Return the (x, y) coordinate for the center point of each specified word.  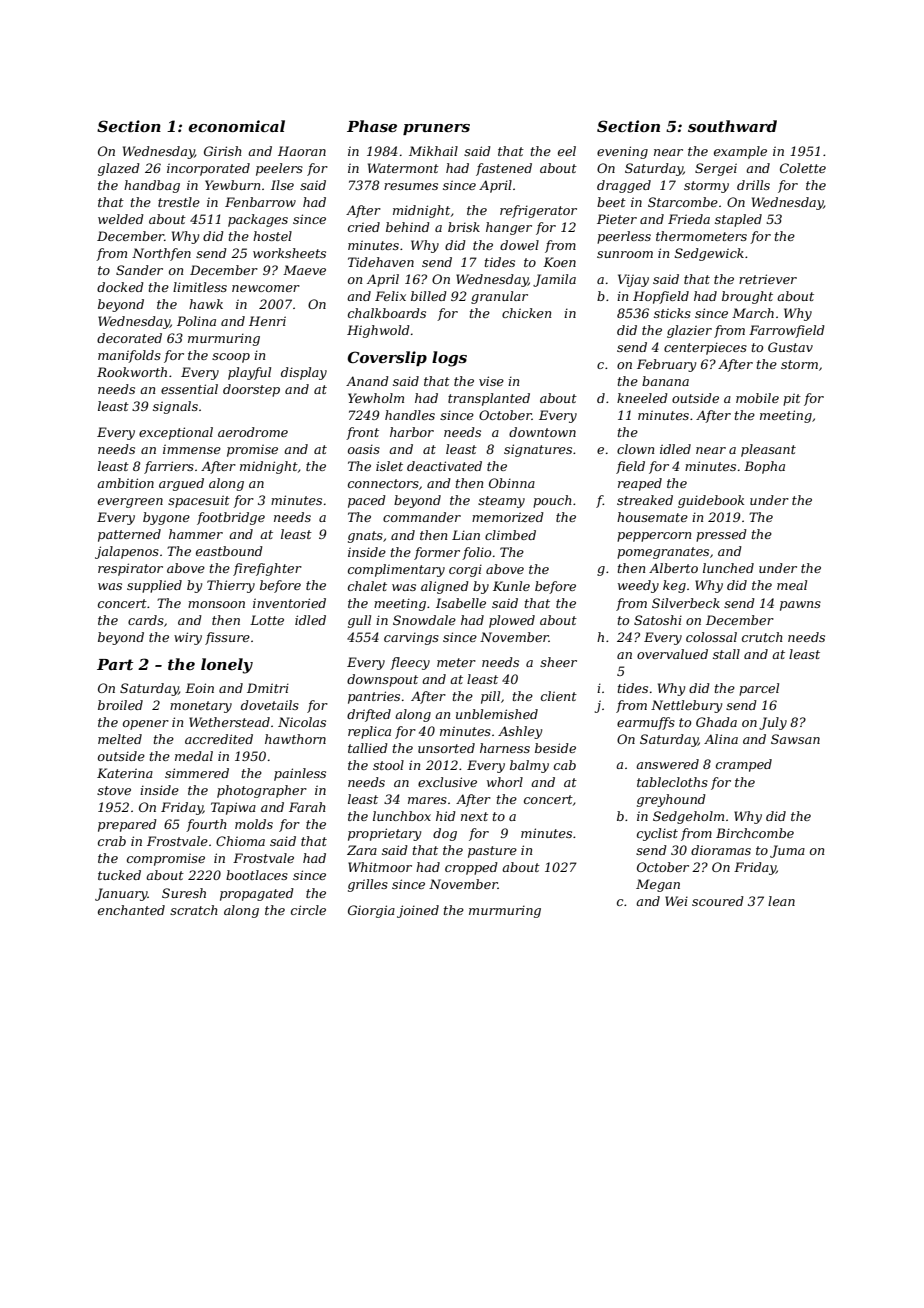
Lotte (267, 620)
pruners (436, 129)
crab (112, 841)
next (474, 816)
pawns (800, 606)
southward (732, 126)
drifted (369, 715)
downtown (542, 432)
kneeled (642, 398)
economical (237, 126)
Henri (267, 321)
